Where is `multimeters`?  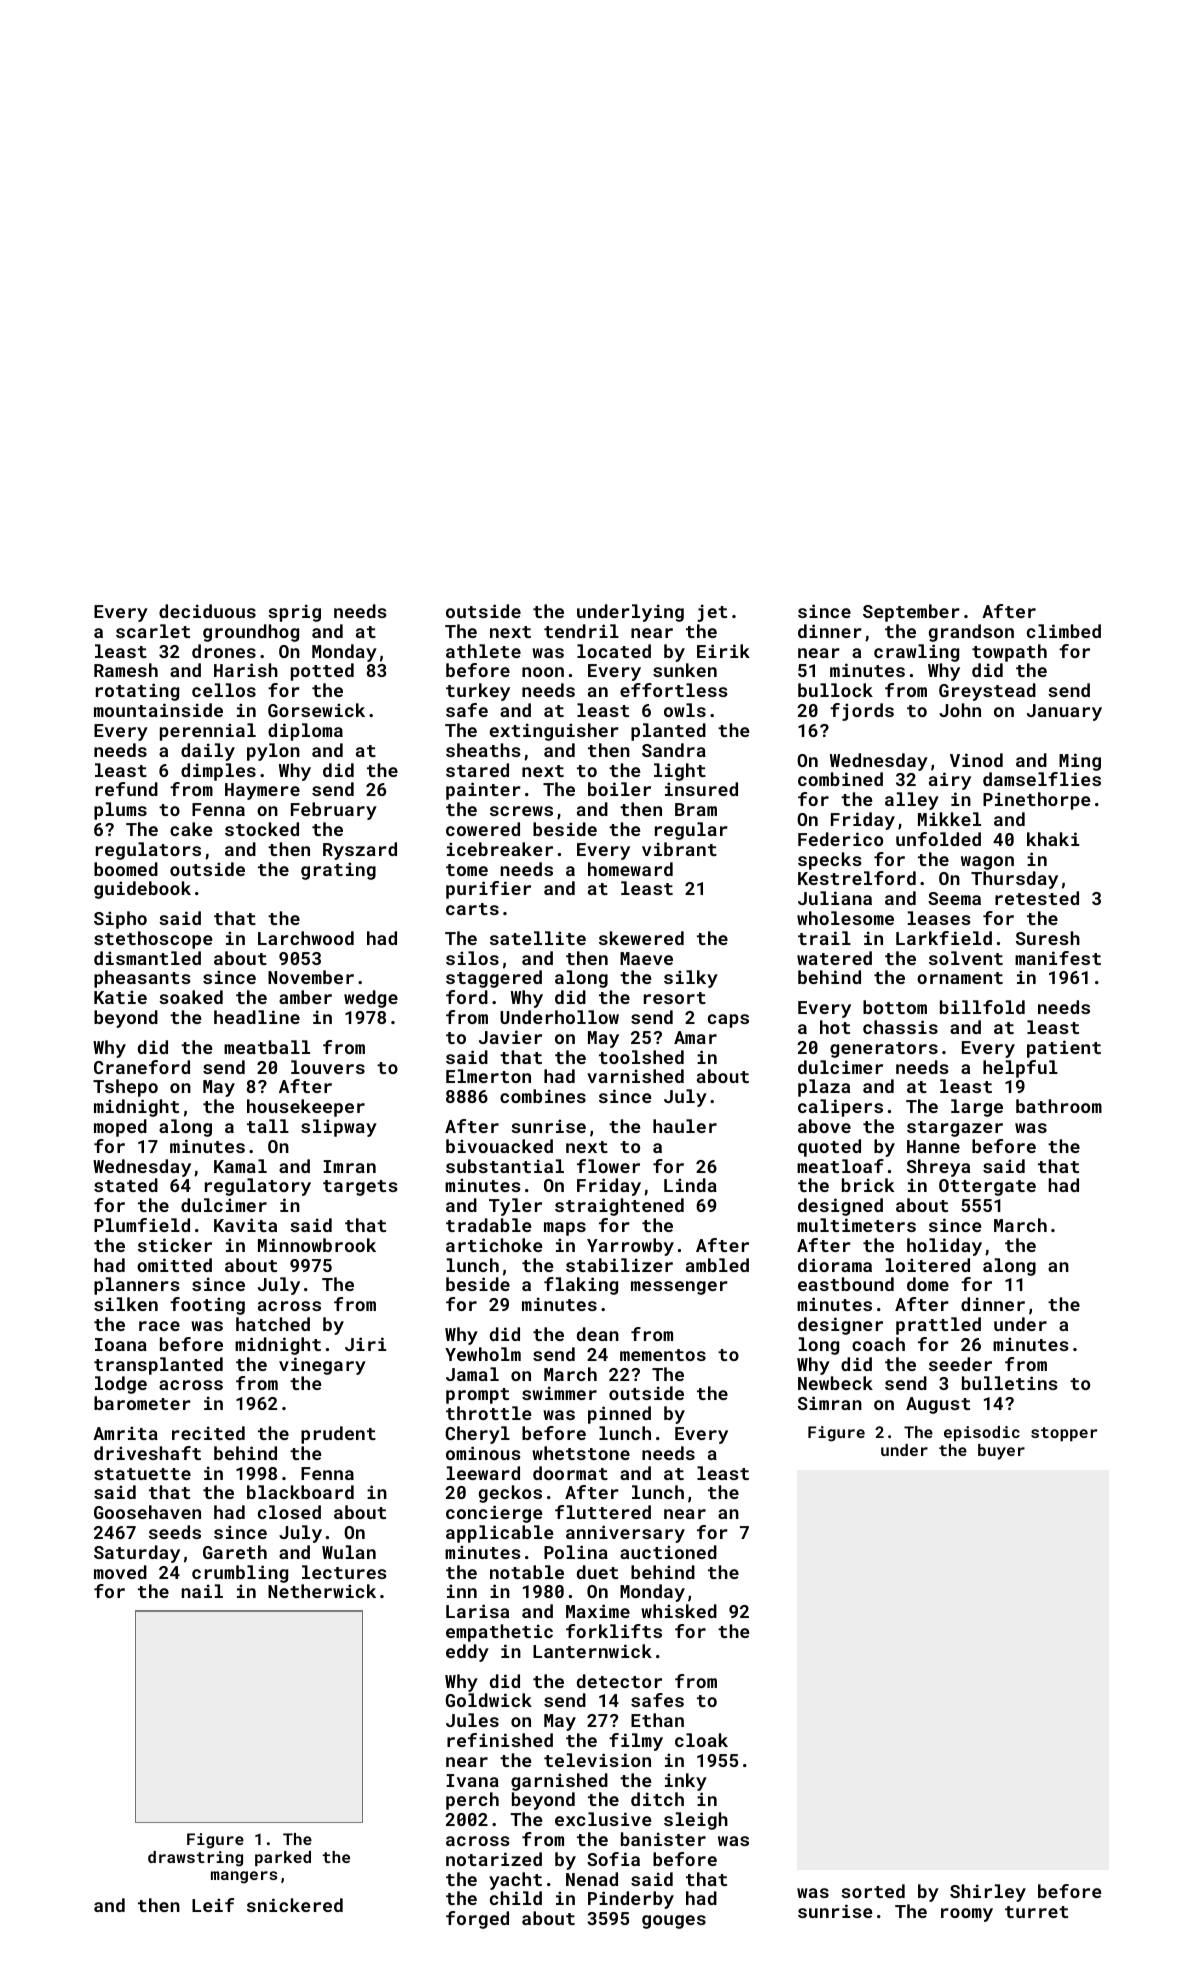 multimeters is located at coordinates (856, 1225).
